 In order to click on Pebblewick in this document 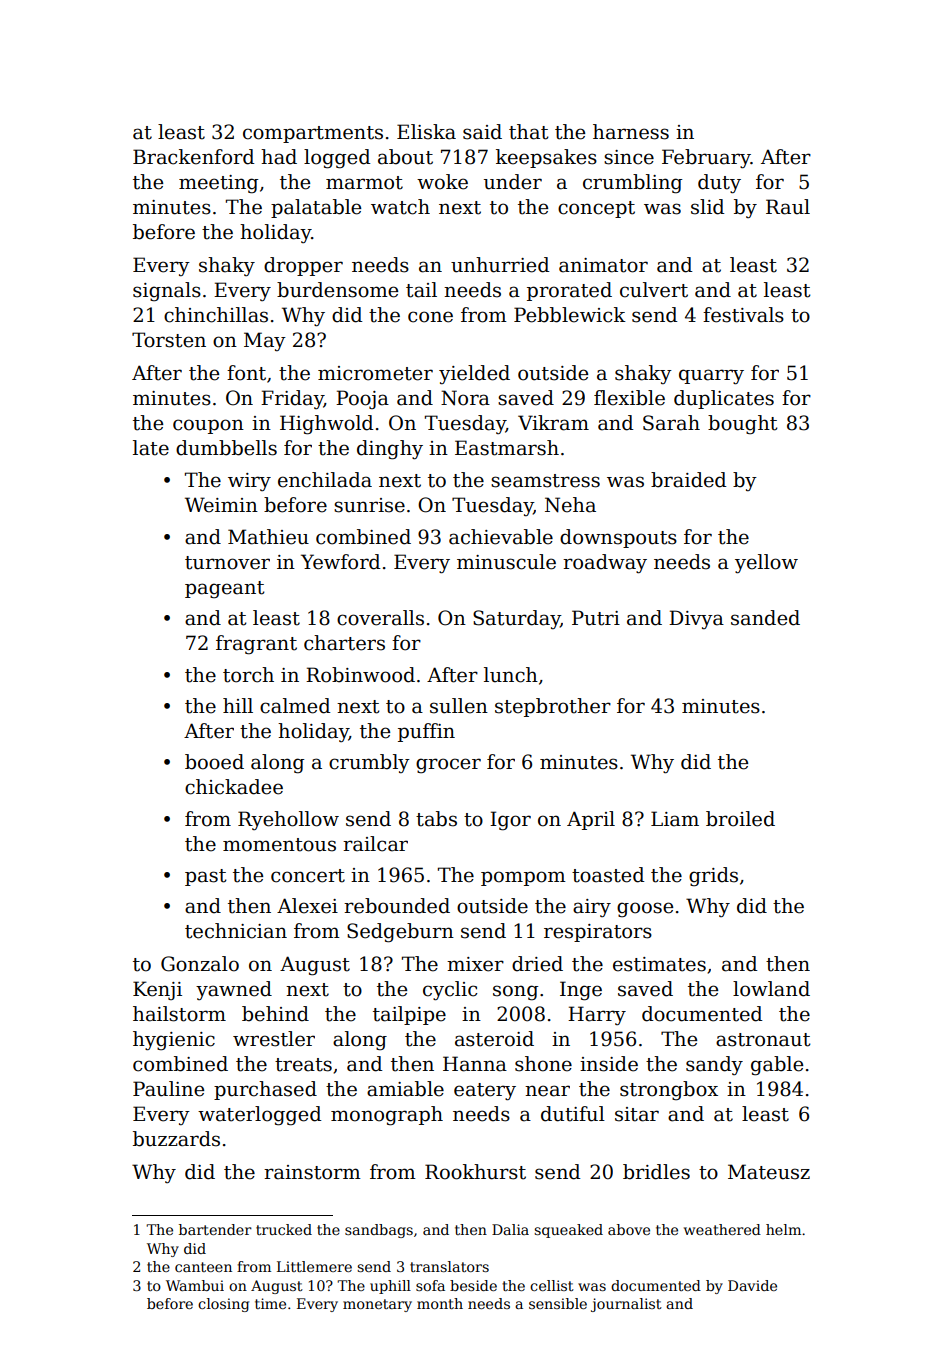, I will do `click(570, 315)`.
